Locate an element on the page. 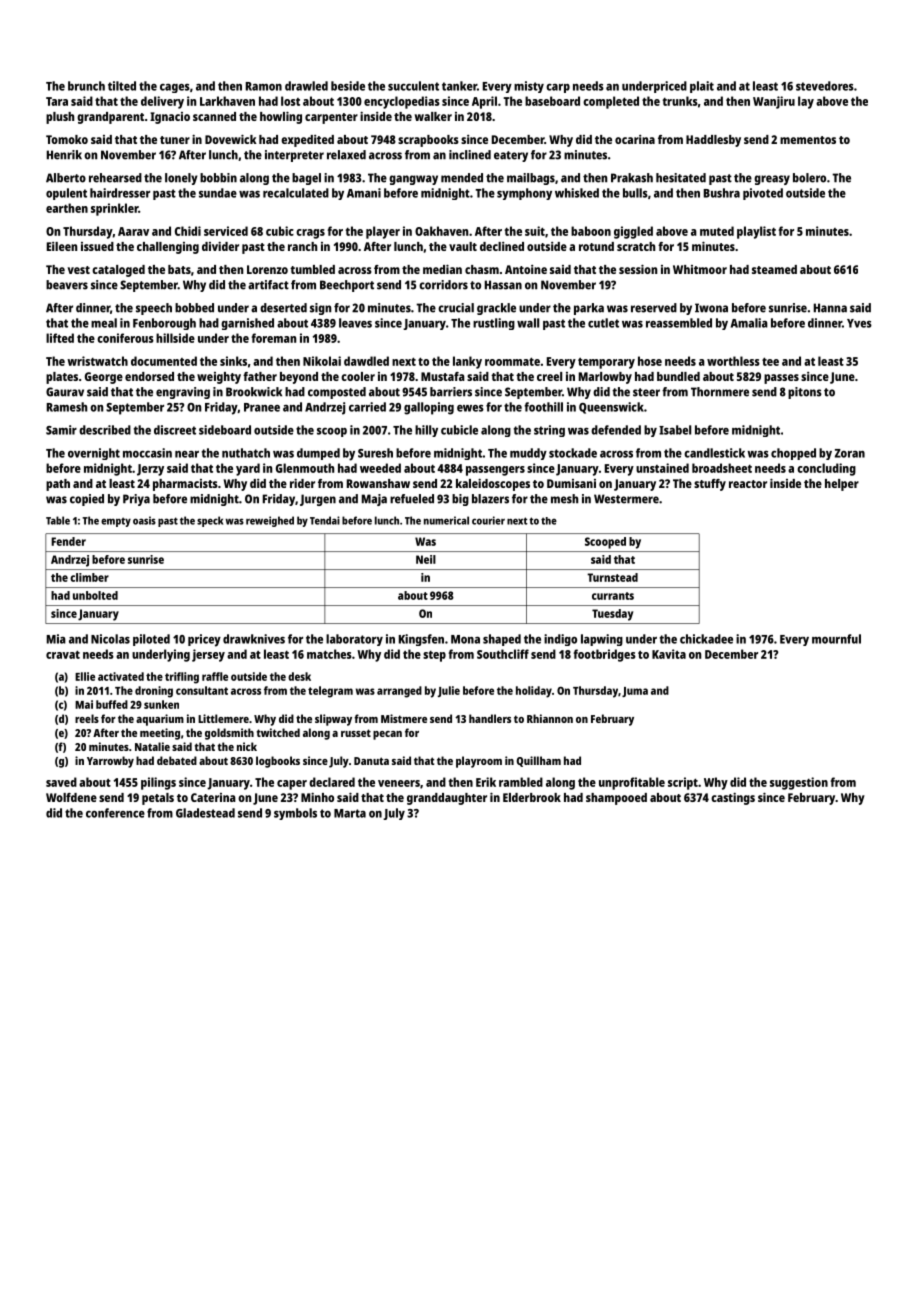 This page has height=1308, width=924. Rhiannon is located at coordinates (550, 718).
